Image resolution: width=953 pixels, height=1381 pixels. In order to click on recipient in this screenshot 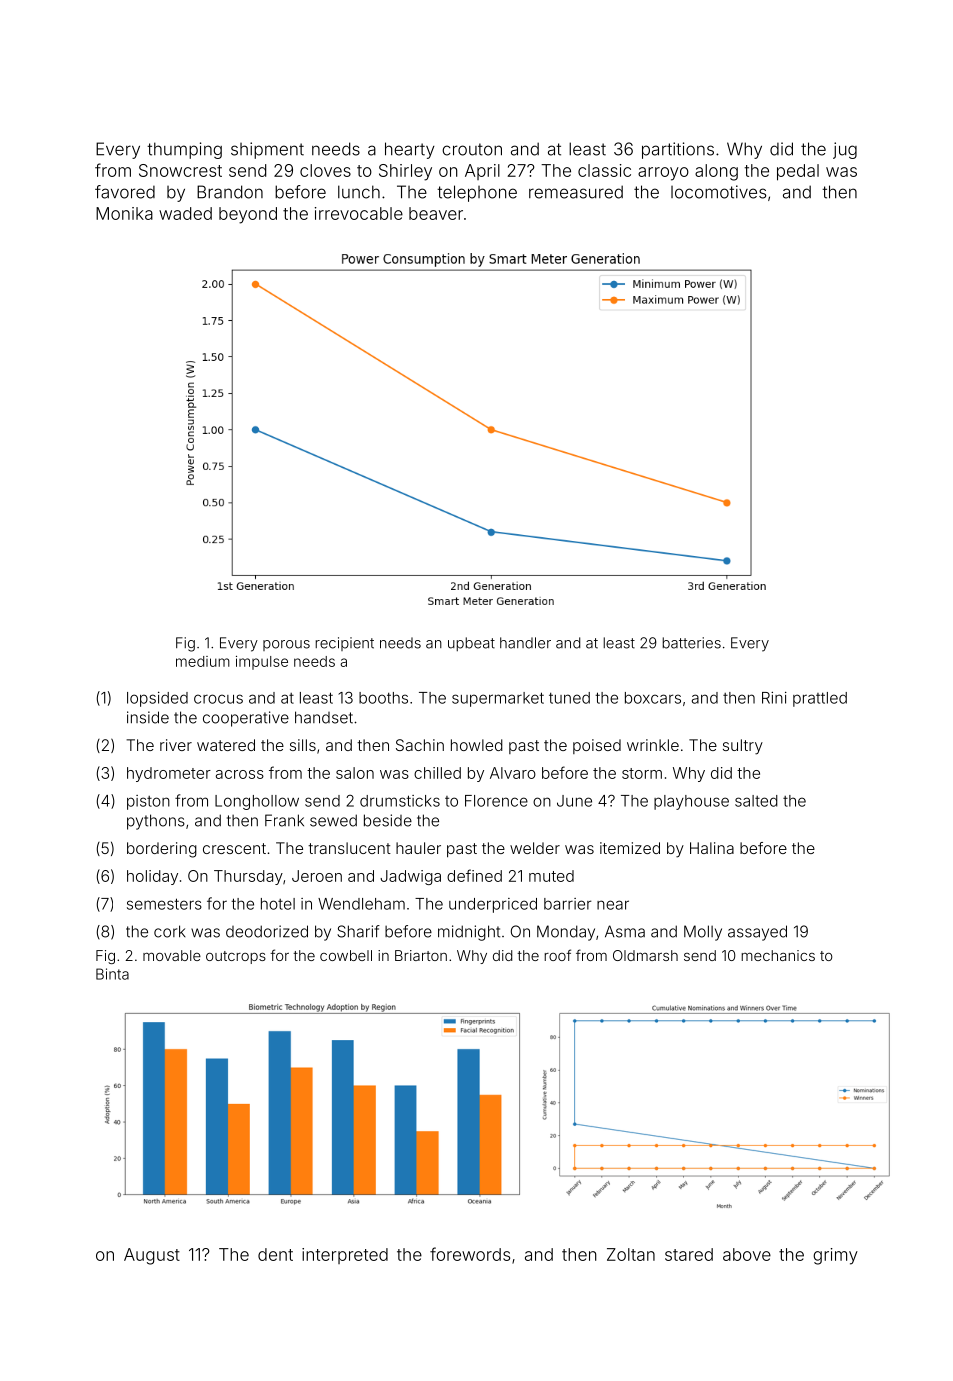, I will do `click(344, 644)`.
